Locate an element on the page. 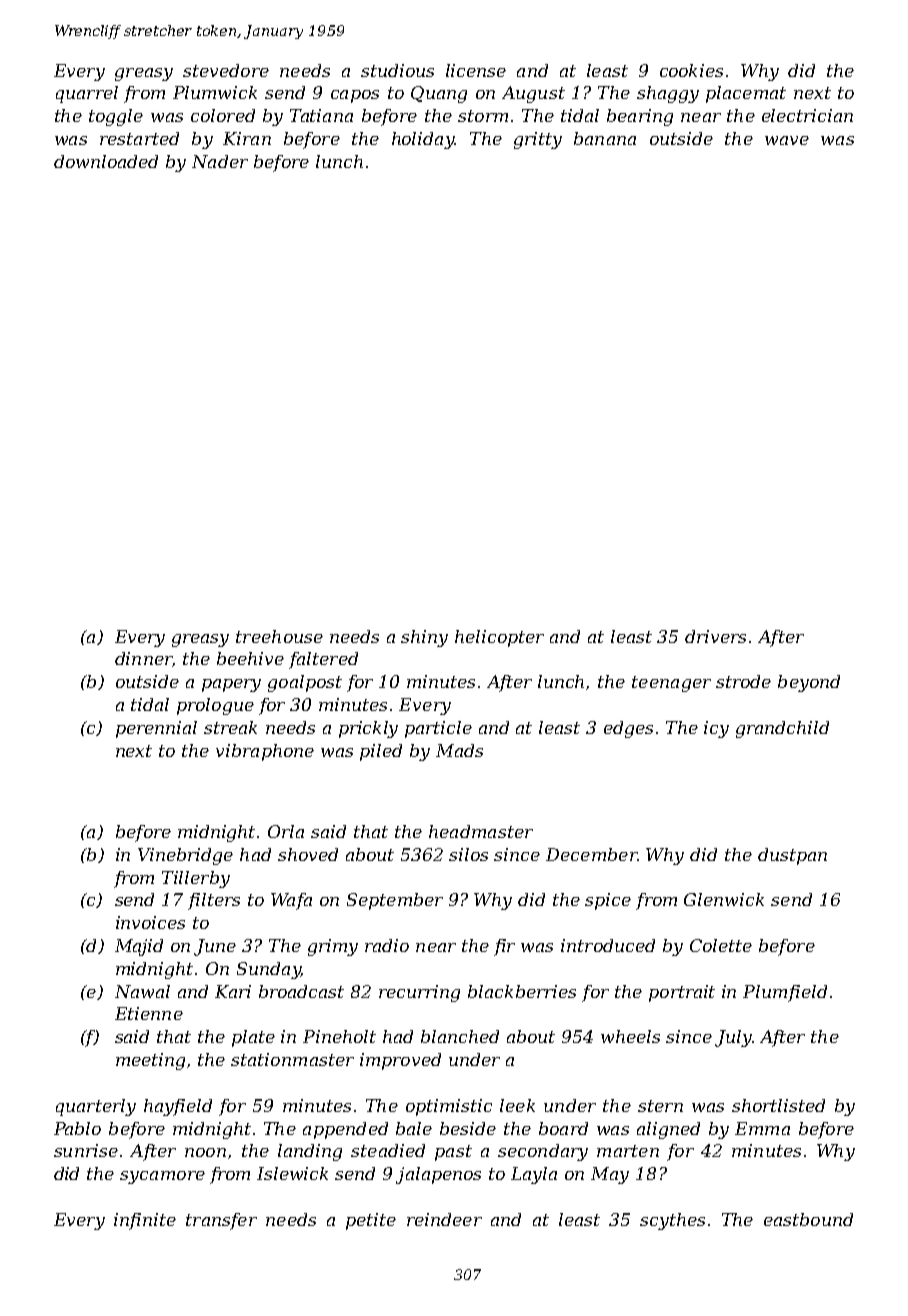  quarrel is located at coordinates (87, 94).
